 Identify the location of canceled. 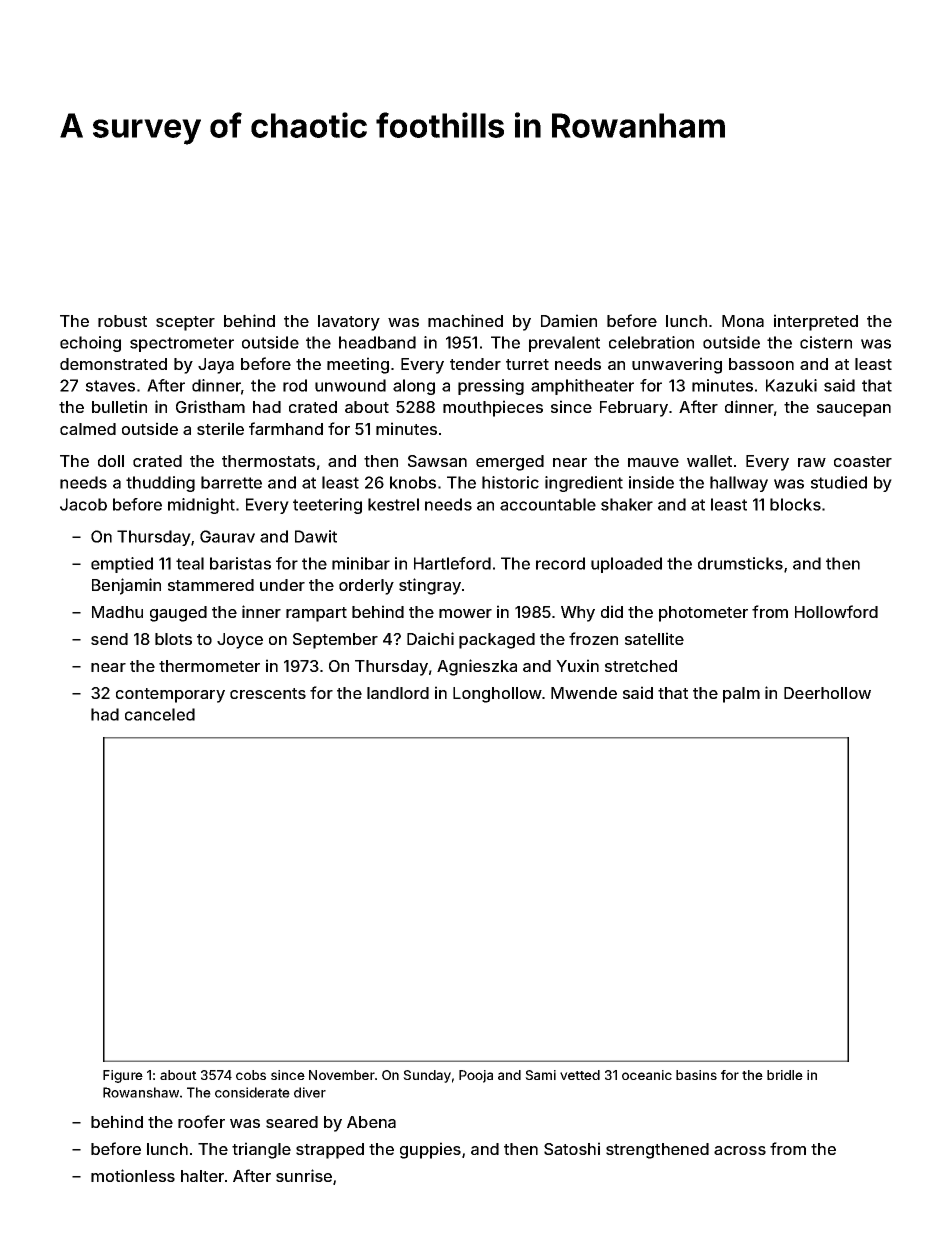
(160, 714).
